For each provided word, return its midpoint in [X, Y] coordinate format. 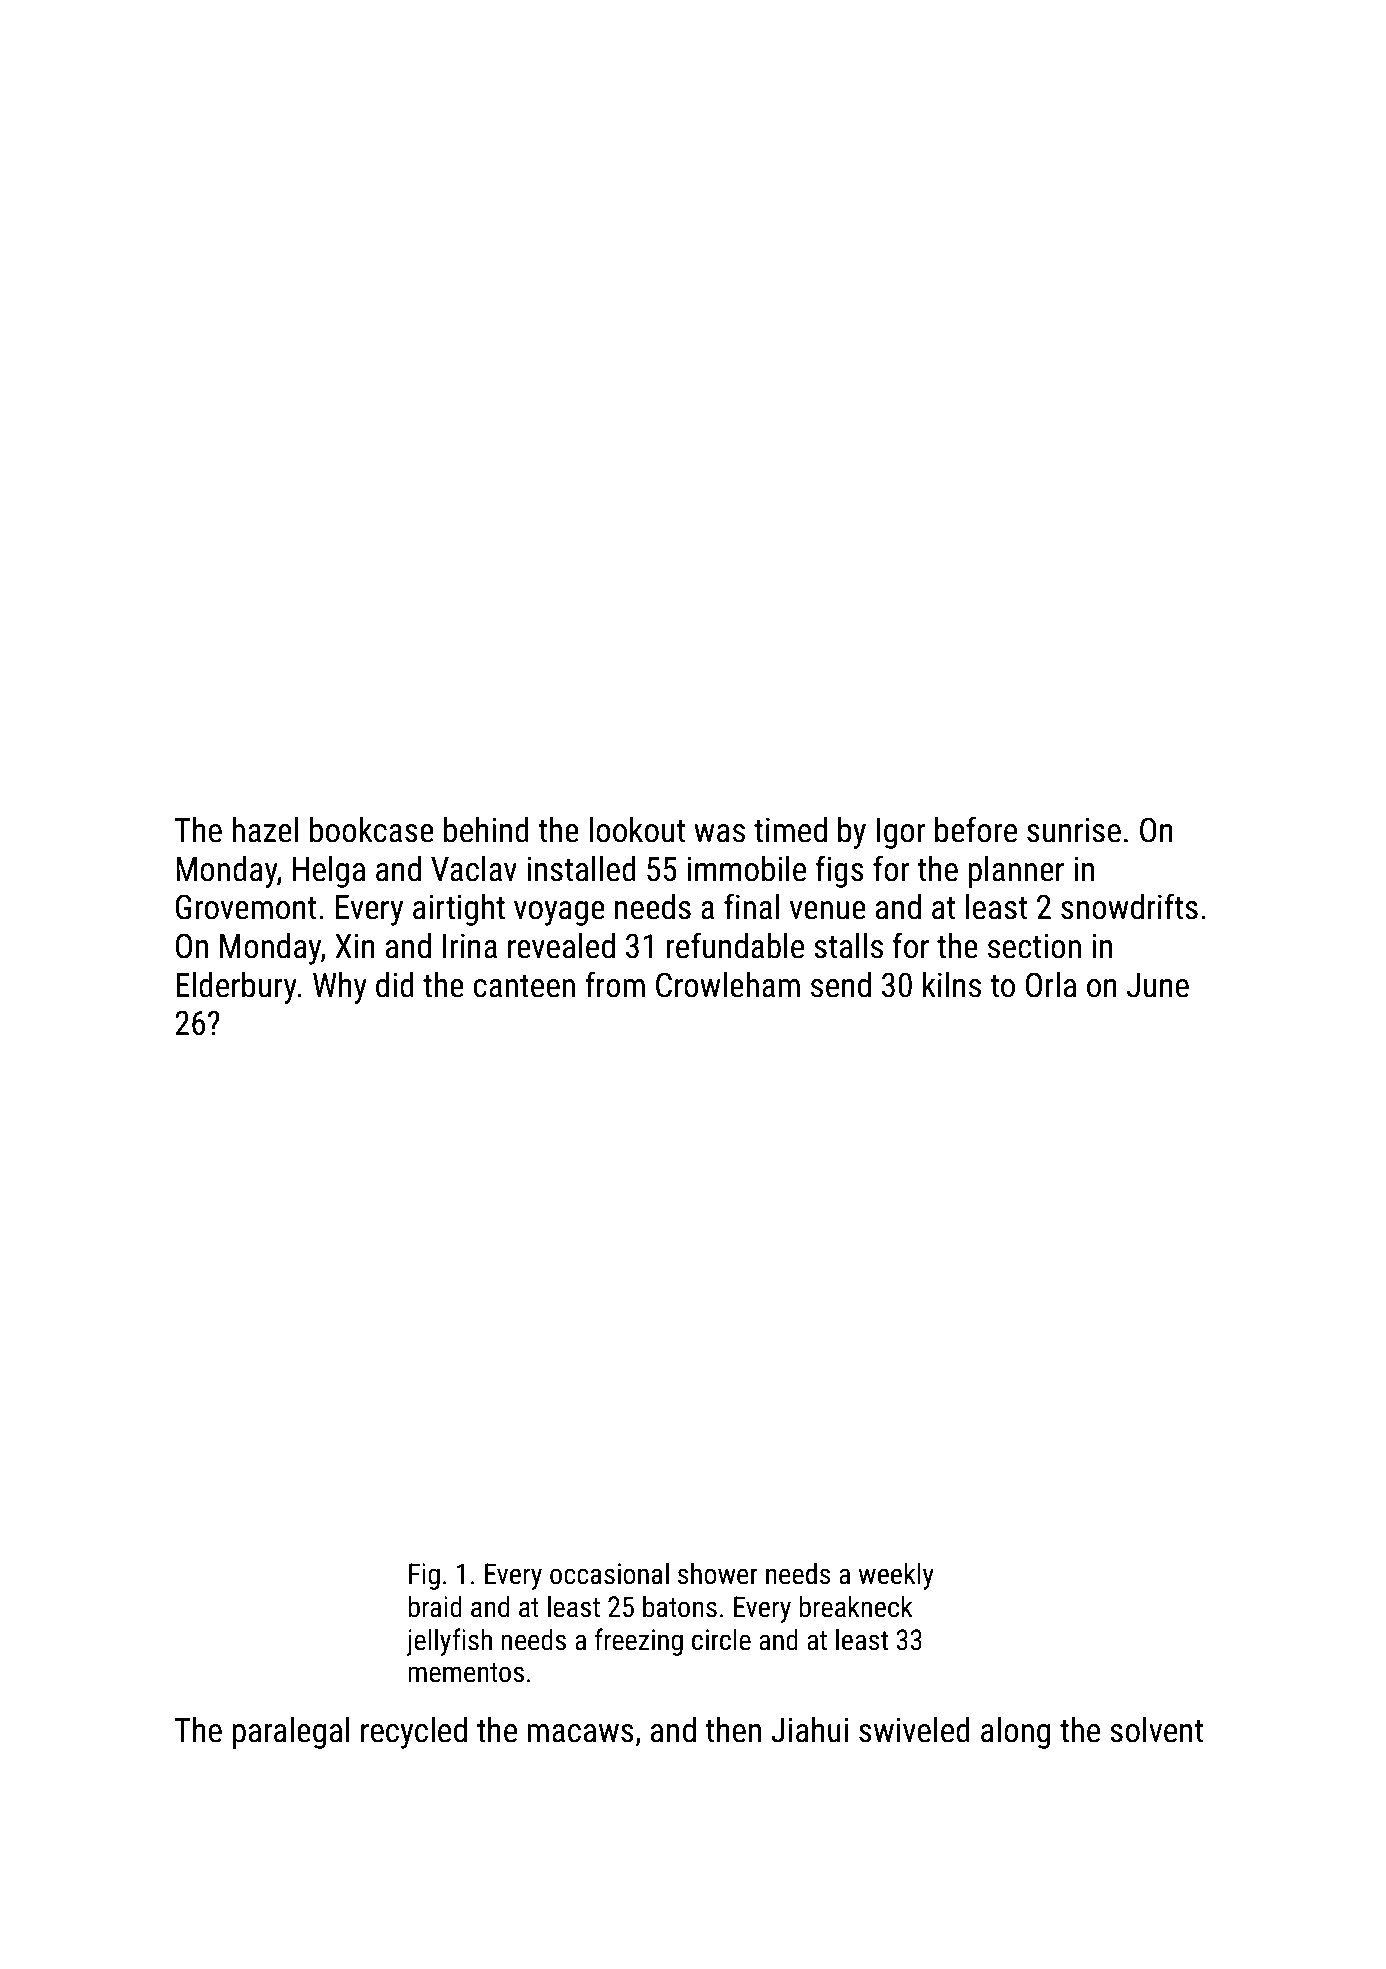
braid [435, 1606]
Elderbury [236, 988]
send [841, 985]
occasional [609, 1573]
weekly [896, 1576]
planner [1016, 872]
